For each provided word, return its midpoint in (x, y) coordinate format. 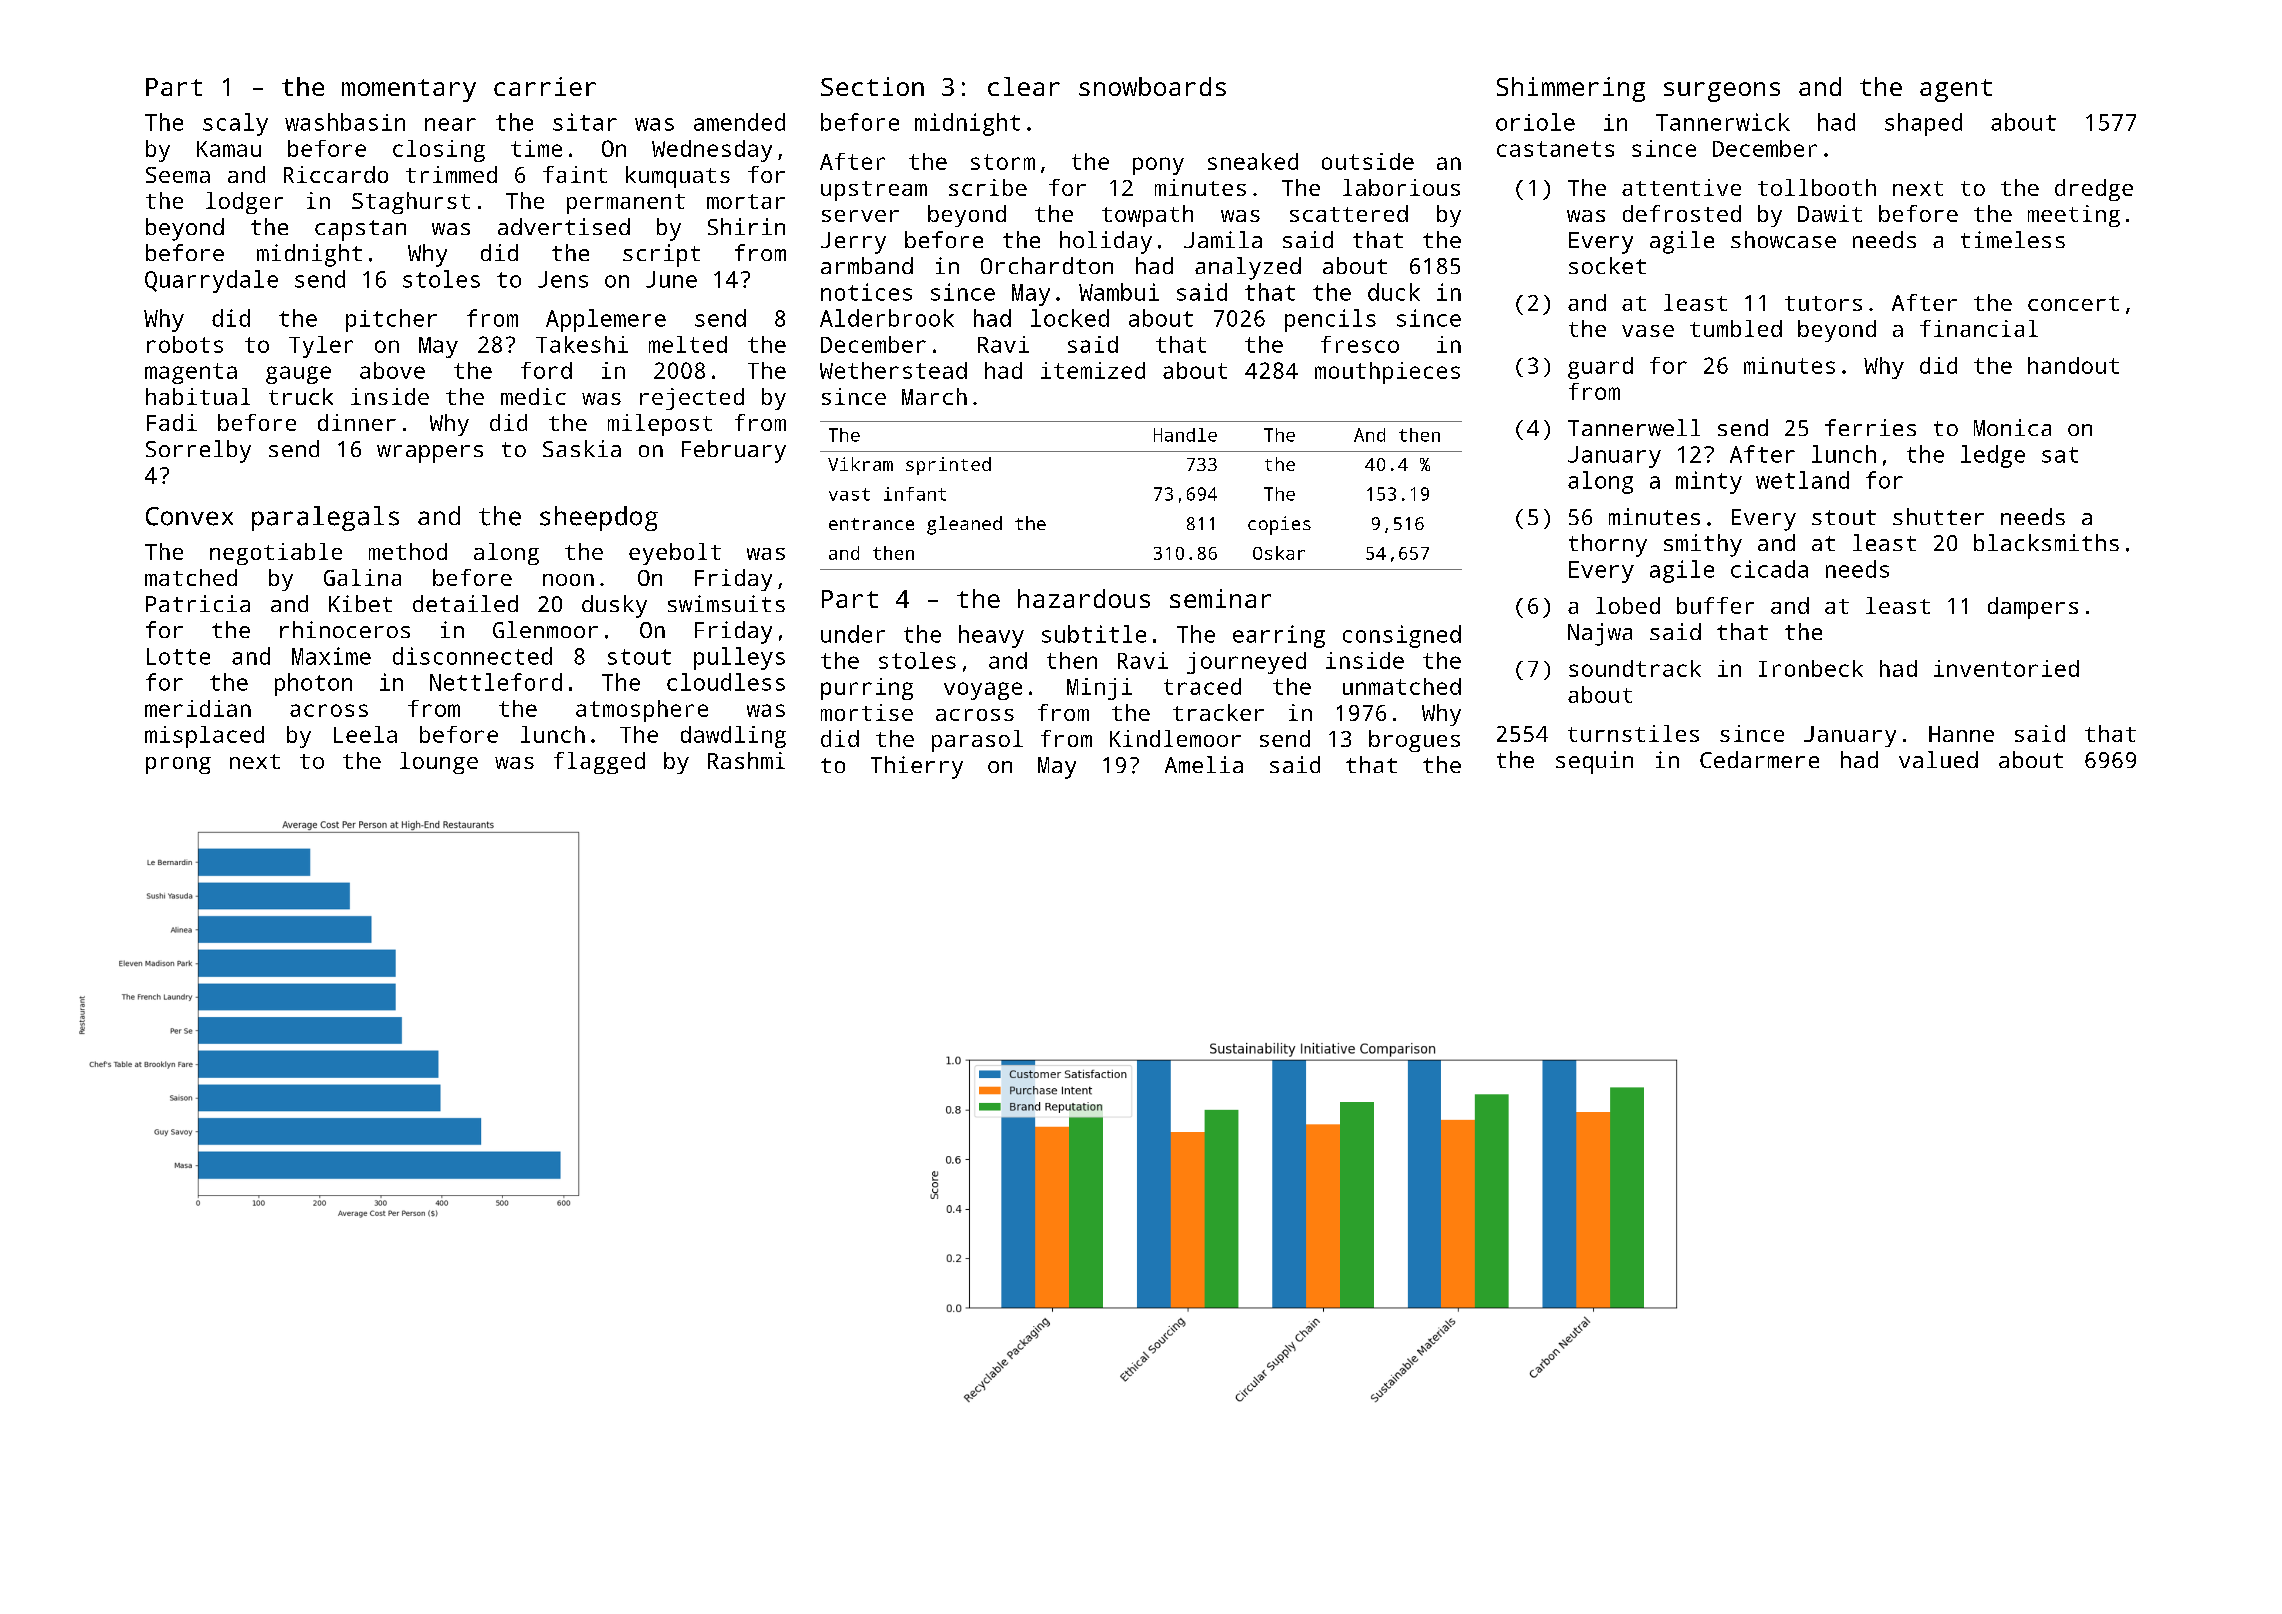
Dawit (1830, 213)
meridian (198, 708)
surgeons (1722, 92)
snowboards (1152, 86)
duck (1394, 292)
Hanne (1961, 734)
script (661, 255)
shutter (1938, 516)
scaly (235, 124)
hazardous (1084, 598)
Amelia (1204, 764)
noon (568, 580)
